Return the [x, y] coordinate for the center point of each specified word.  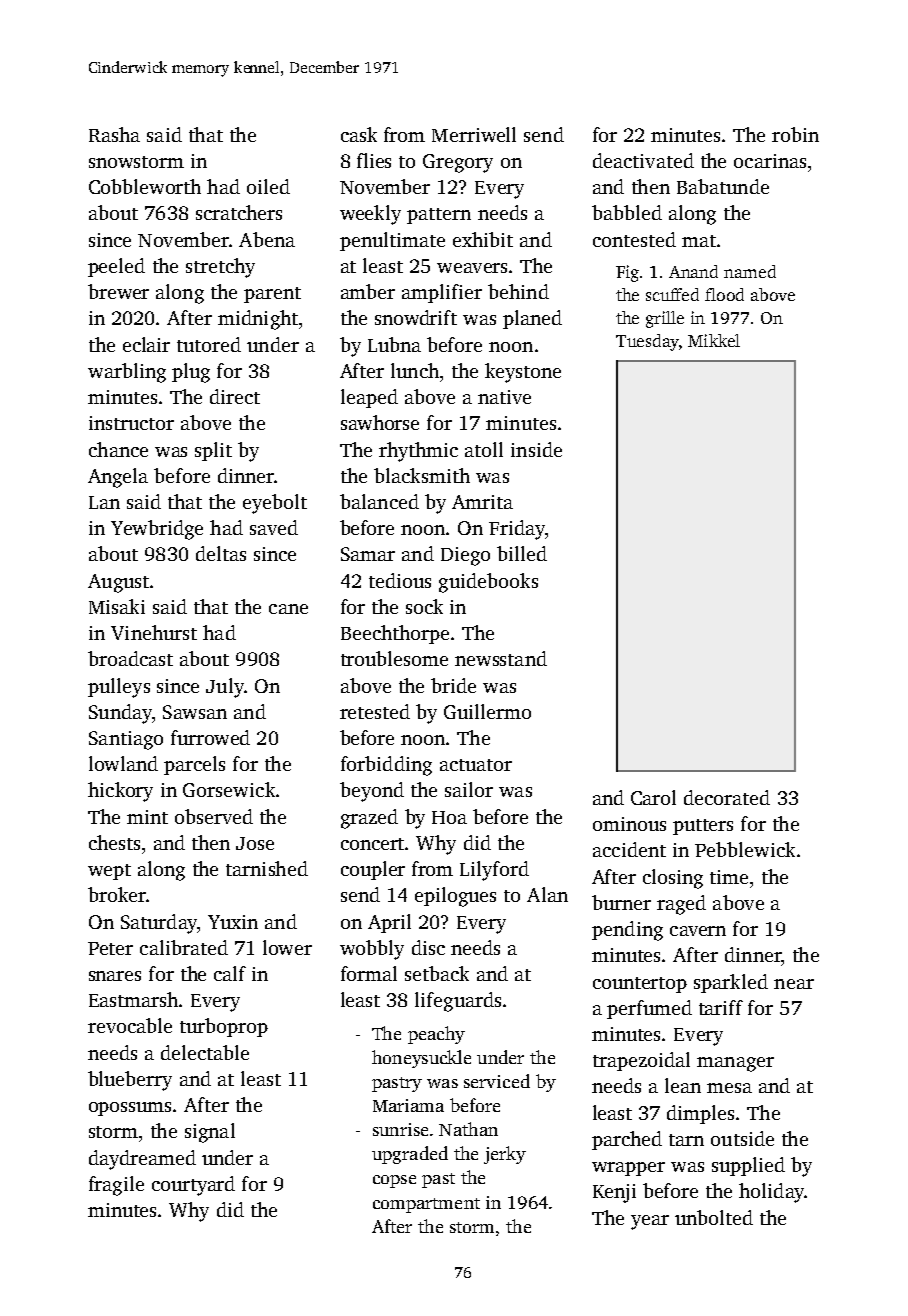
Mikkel [714, 340]
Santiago [126, 740]
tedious [400, 580]
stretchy [220, 268]
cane [288, 609]
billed [522, 553]
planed [532, 319]
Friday [517, 530]
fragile [116, 1186]
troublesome [394, 658]
